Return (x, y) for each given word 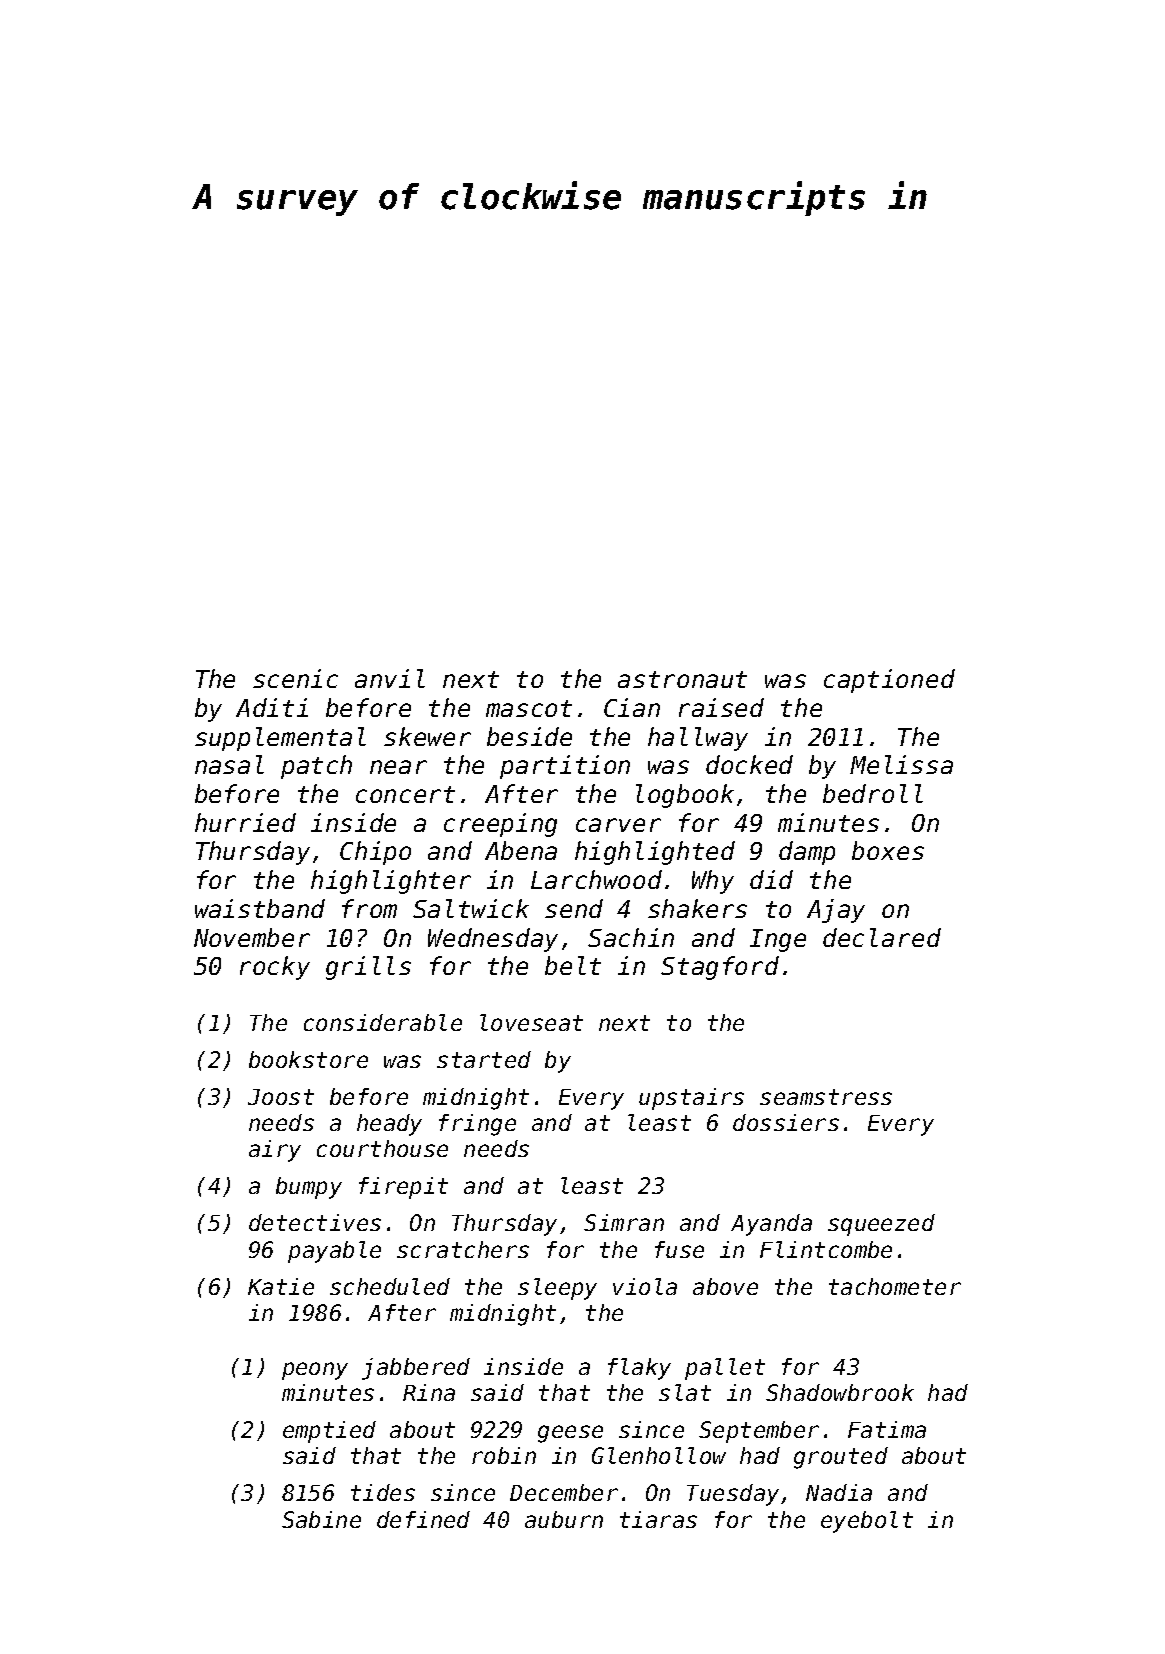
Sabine (321, 1519)
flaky (639, 1369)
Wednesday (493, 940)
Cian (632, 707)
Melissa (901, 764)
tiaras (658, 1519)
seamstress (826, 1097)
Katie (281, 1286)
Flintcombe (826, 1249)
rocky (275, 968)
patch (316, 767)
